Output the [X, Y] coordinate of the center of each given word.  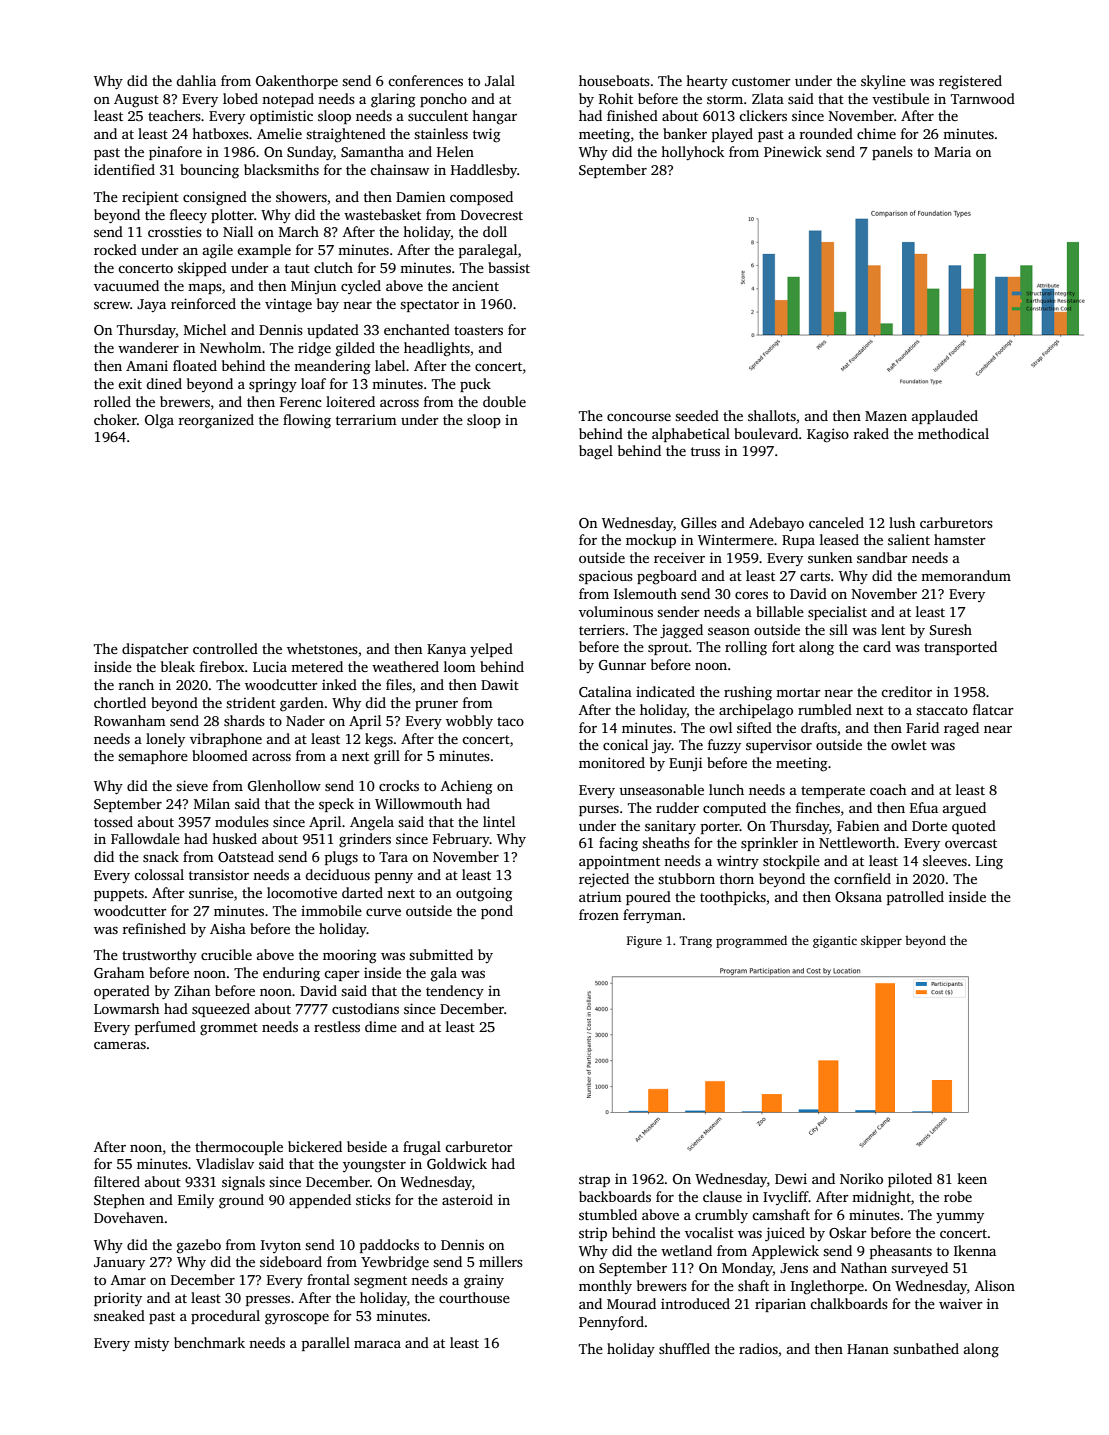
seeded [697, 415]
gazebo [199, 1246]
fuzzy [724, 746]
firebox [222, 666]
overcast [971, 843]
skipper [881, 941]
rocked [115, 249]
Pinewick [793, 151]
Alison [995, 1285]
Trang [696, 942]
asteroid [467, 1199]
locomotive [302, 892]
